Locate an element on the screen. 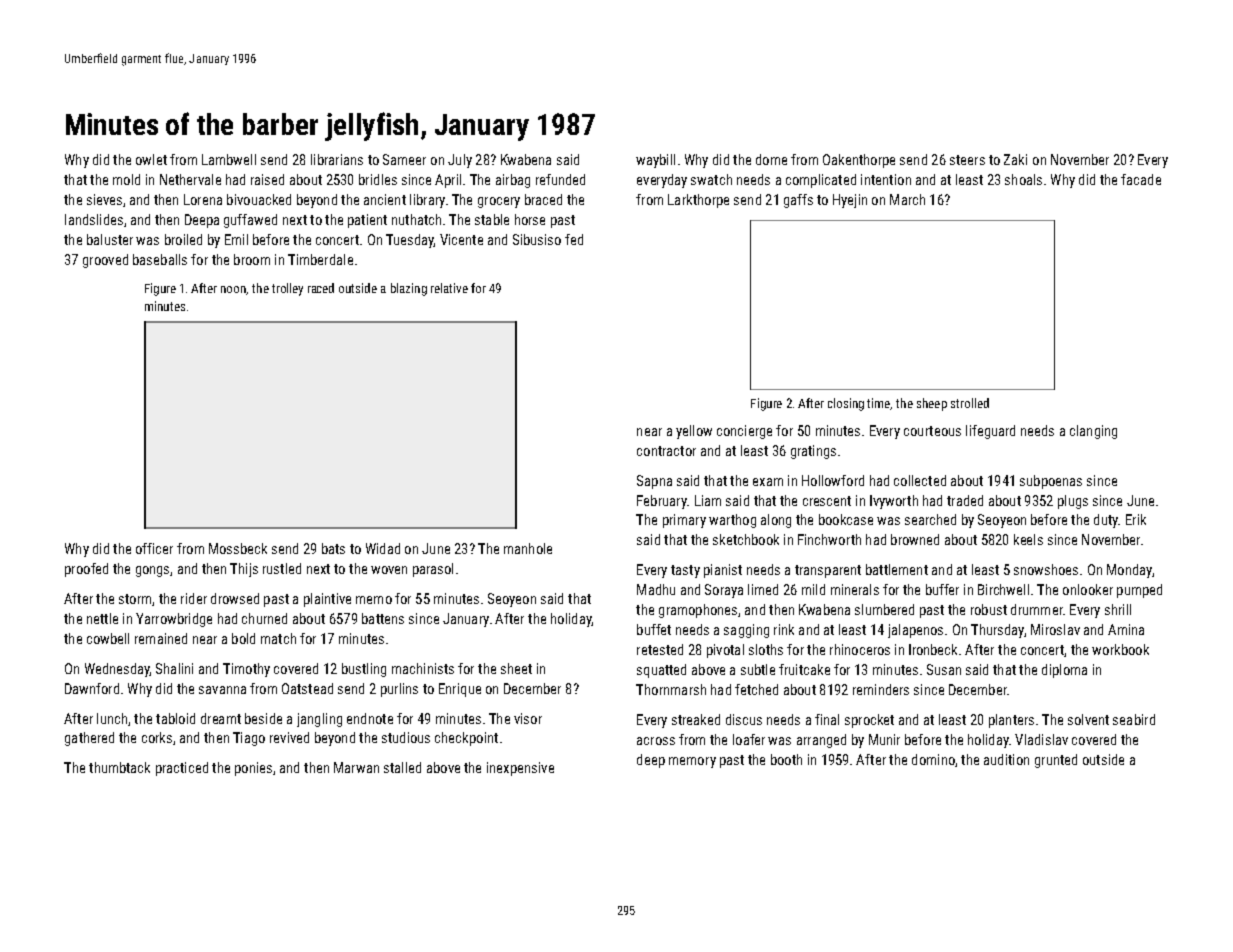 The width and height of the screenshot is (1233, 952). streaked is located at coordinates (696, 719).
